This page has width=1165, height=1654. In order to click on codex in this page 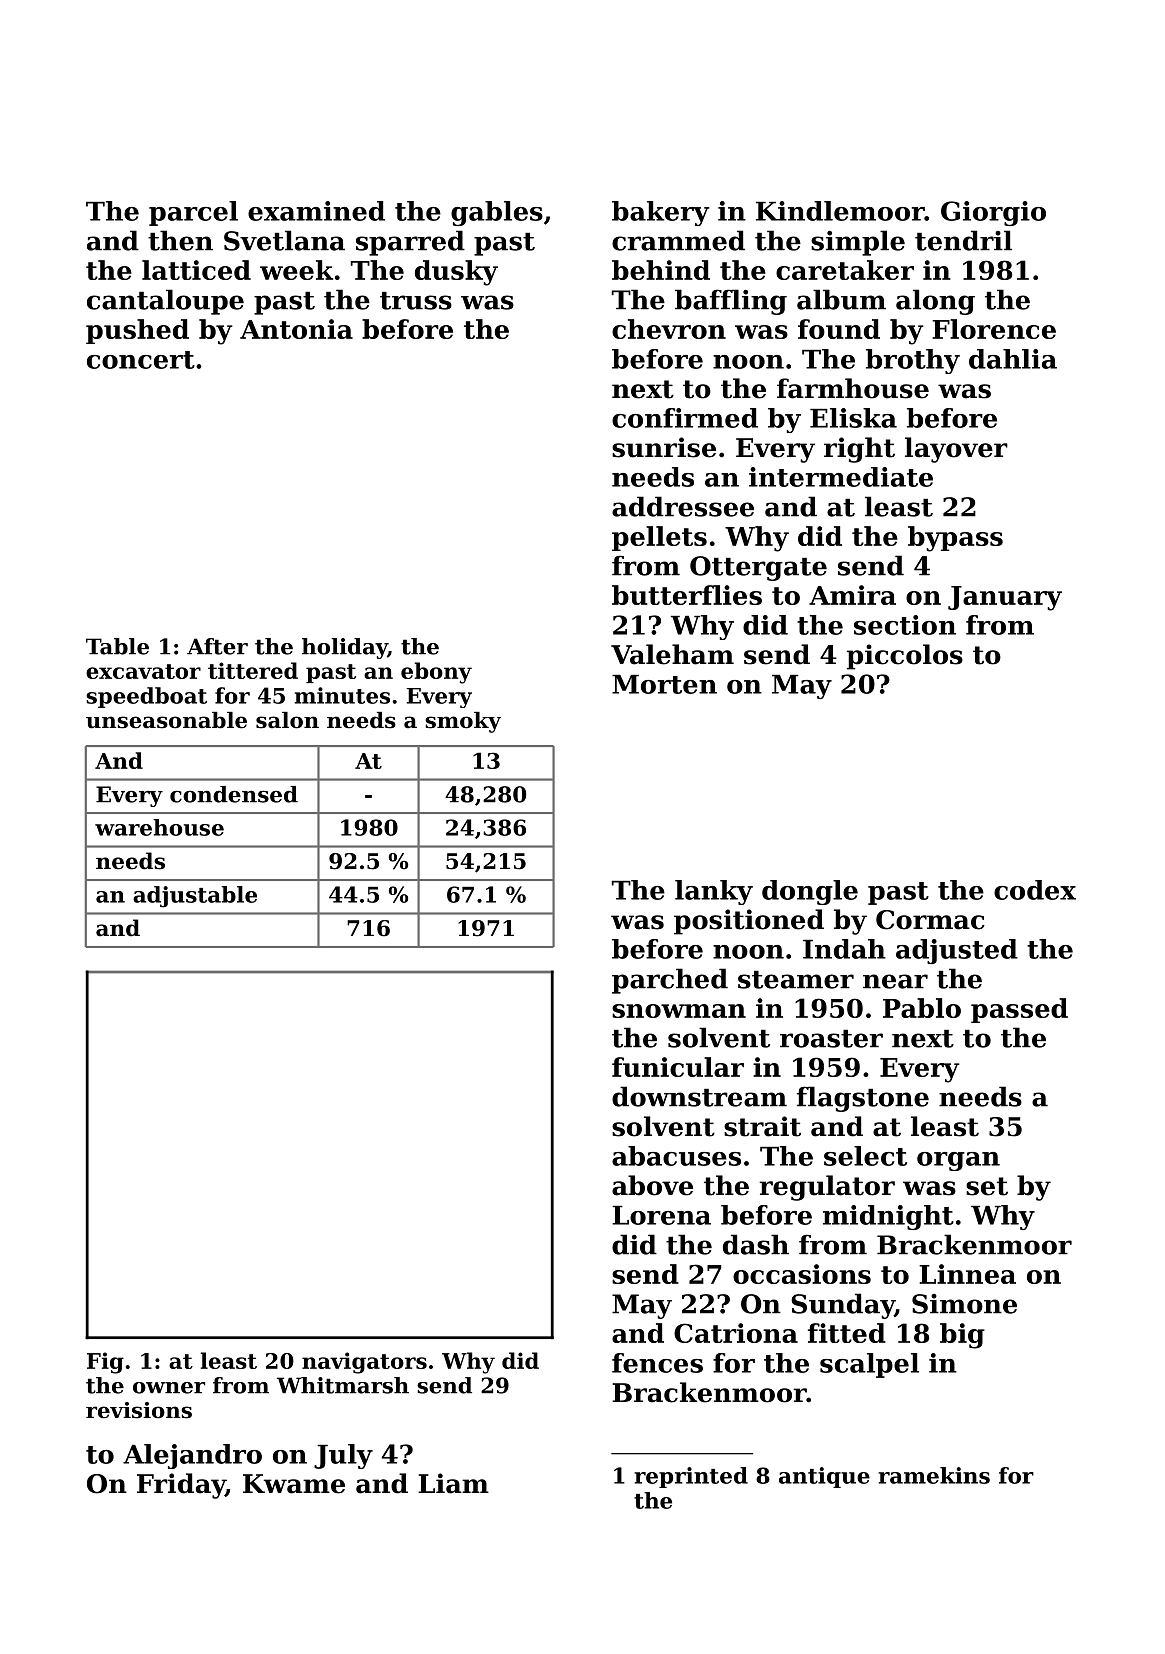, I will do `click(1035, 890)`.
